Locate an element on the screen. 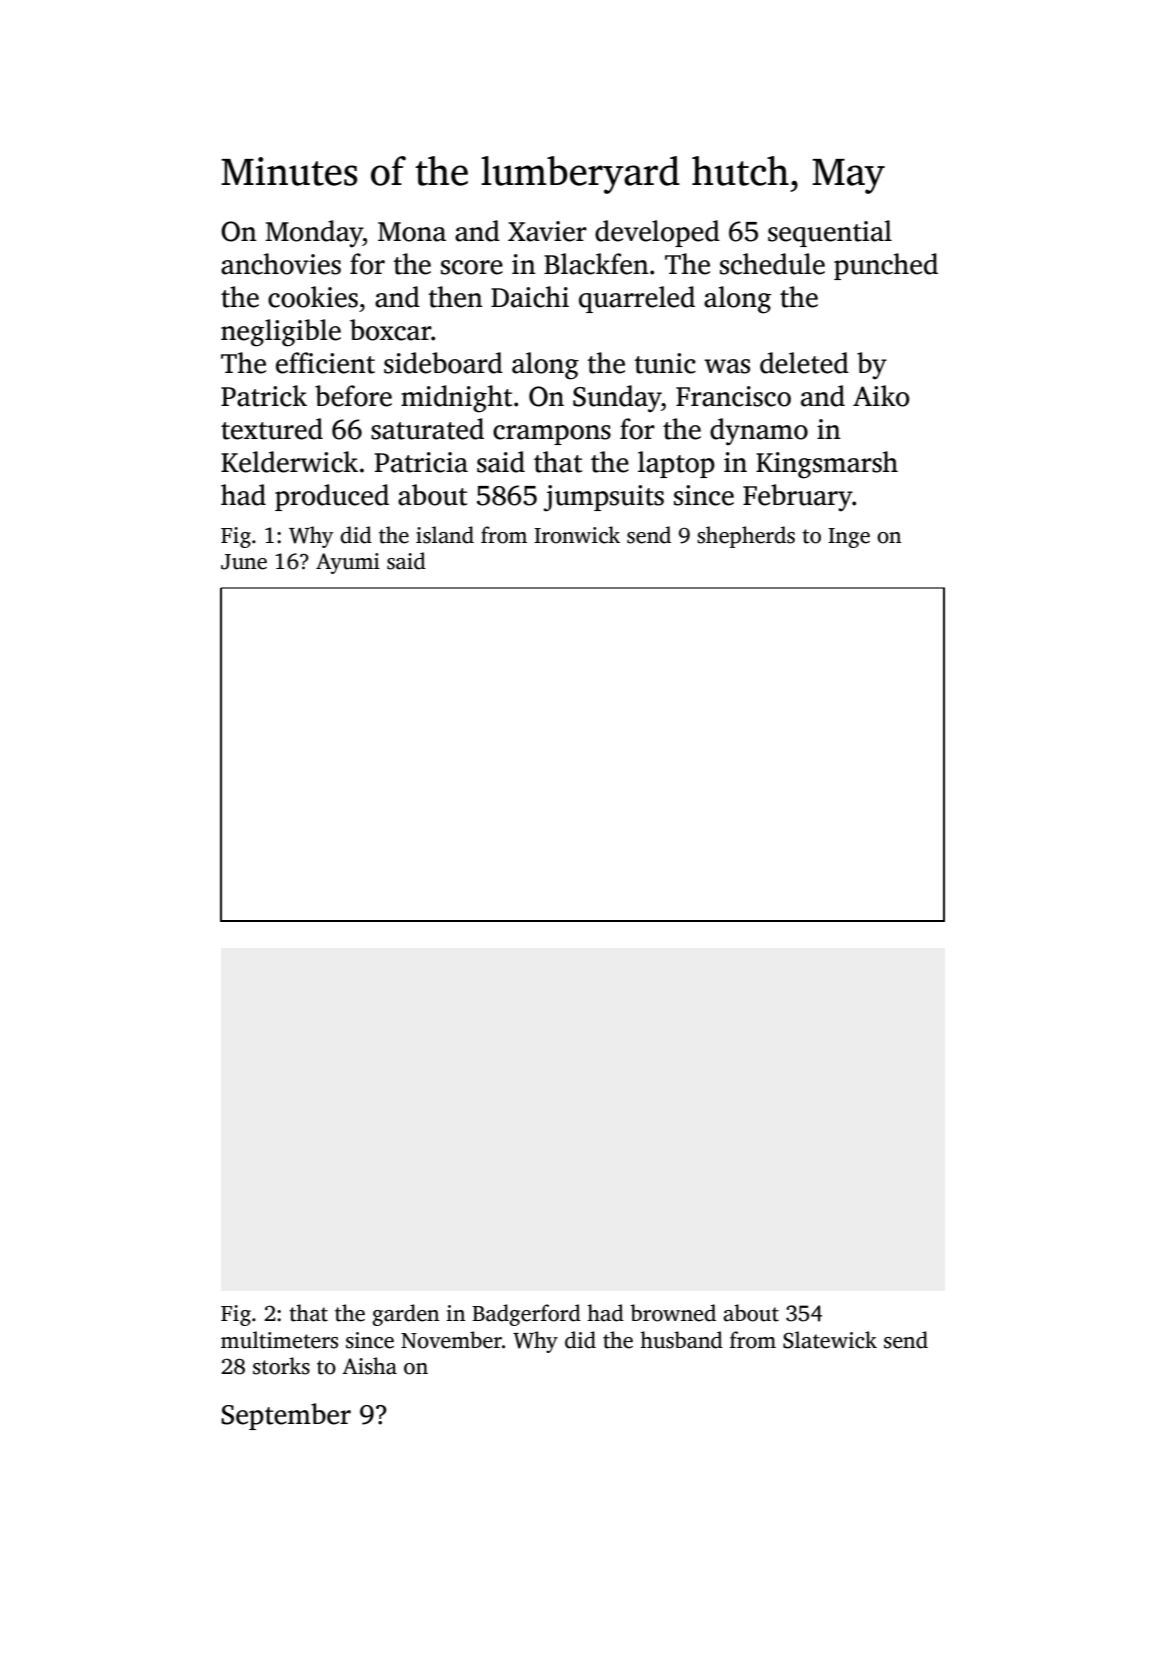 This screenshot has width=1165, height=1654. Aiko is located at coordinates (881, 396).
